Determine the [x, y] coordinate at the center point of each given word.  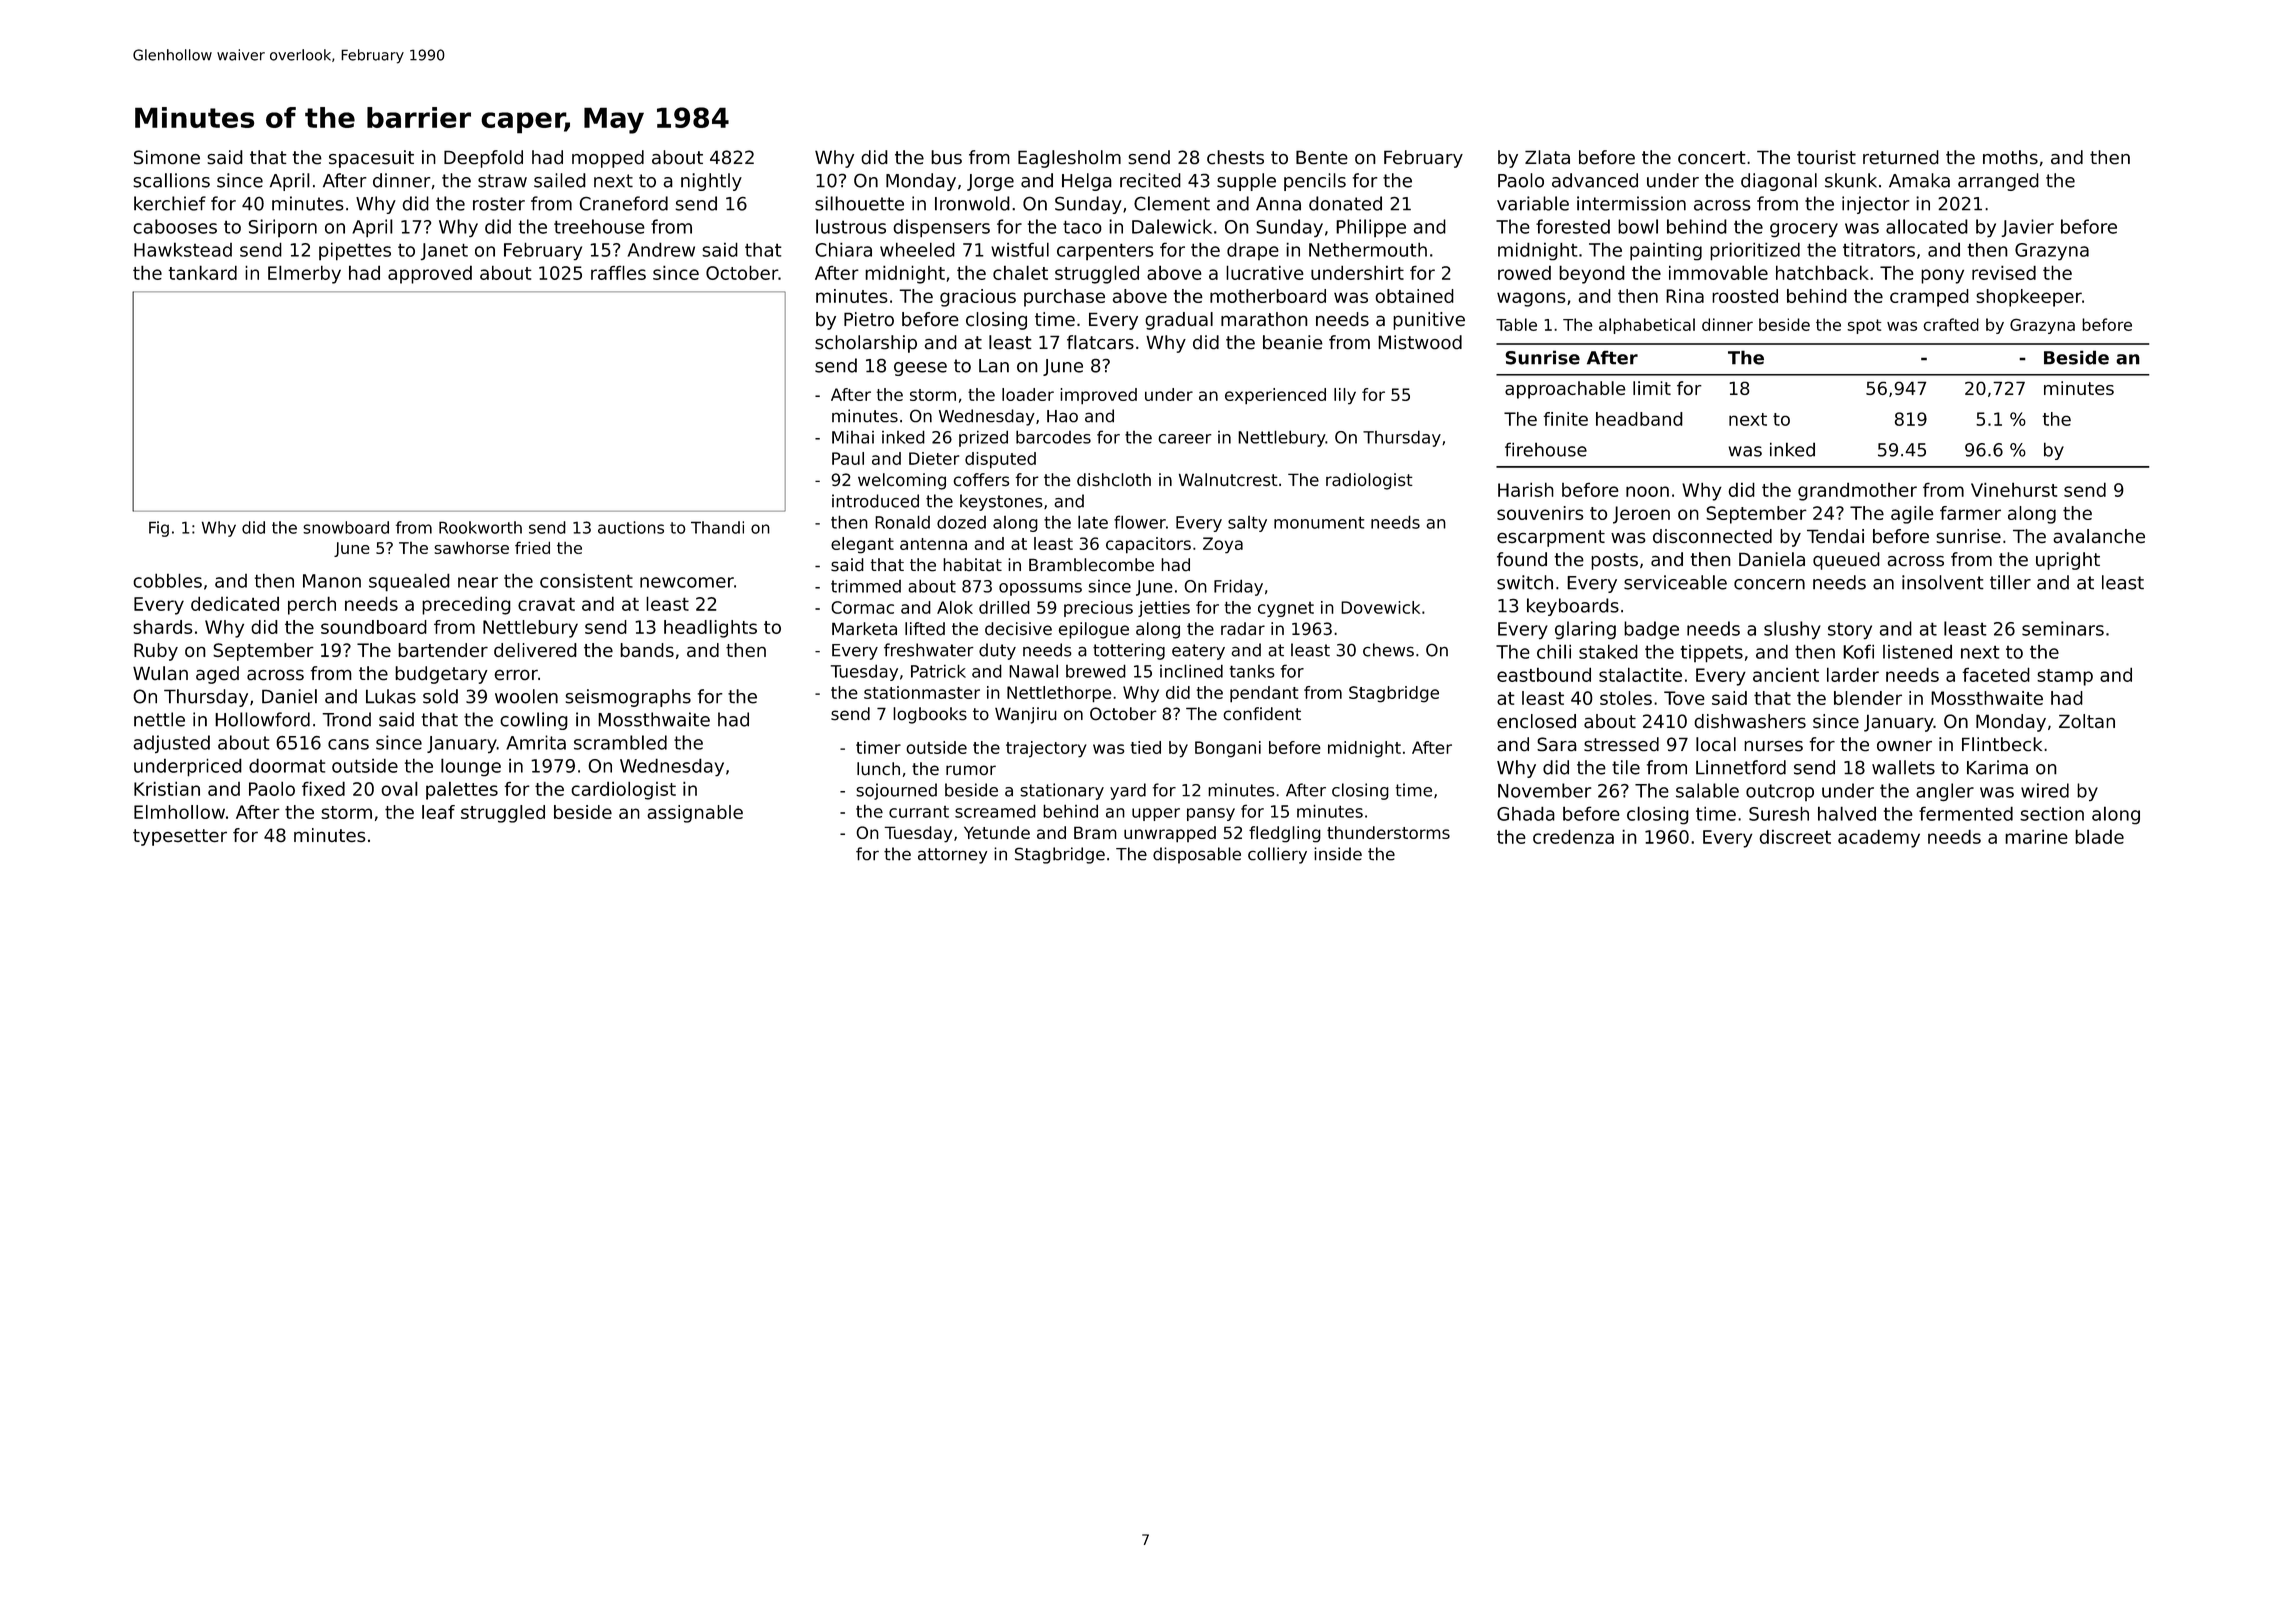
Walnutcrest [1228, 480]
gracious [978, 298]
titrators [1879, 250]
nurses [1773, 746]
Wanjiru [1026, 715]
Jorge [990, 182]
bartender [443, 650]
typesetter [180, 837]
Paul [848, 458]
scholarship [866, 344]
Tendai [1835, 536]
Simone [167, 157]
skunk [1851, 180]
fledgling [1285, 834]
